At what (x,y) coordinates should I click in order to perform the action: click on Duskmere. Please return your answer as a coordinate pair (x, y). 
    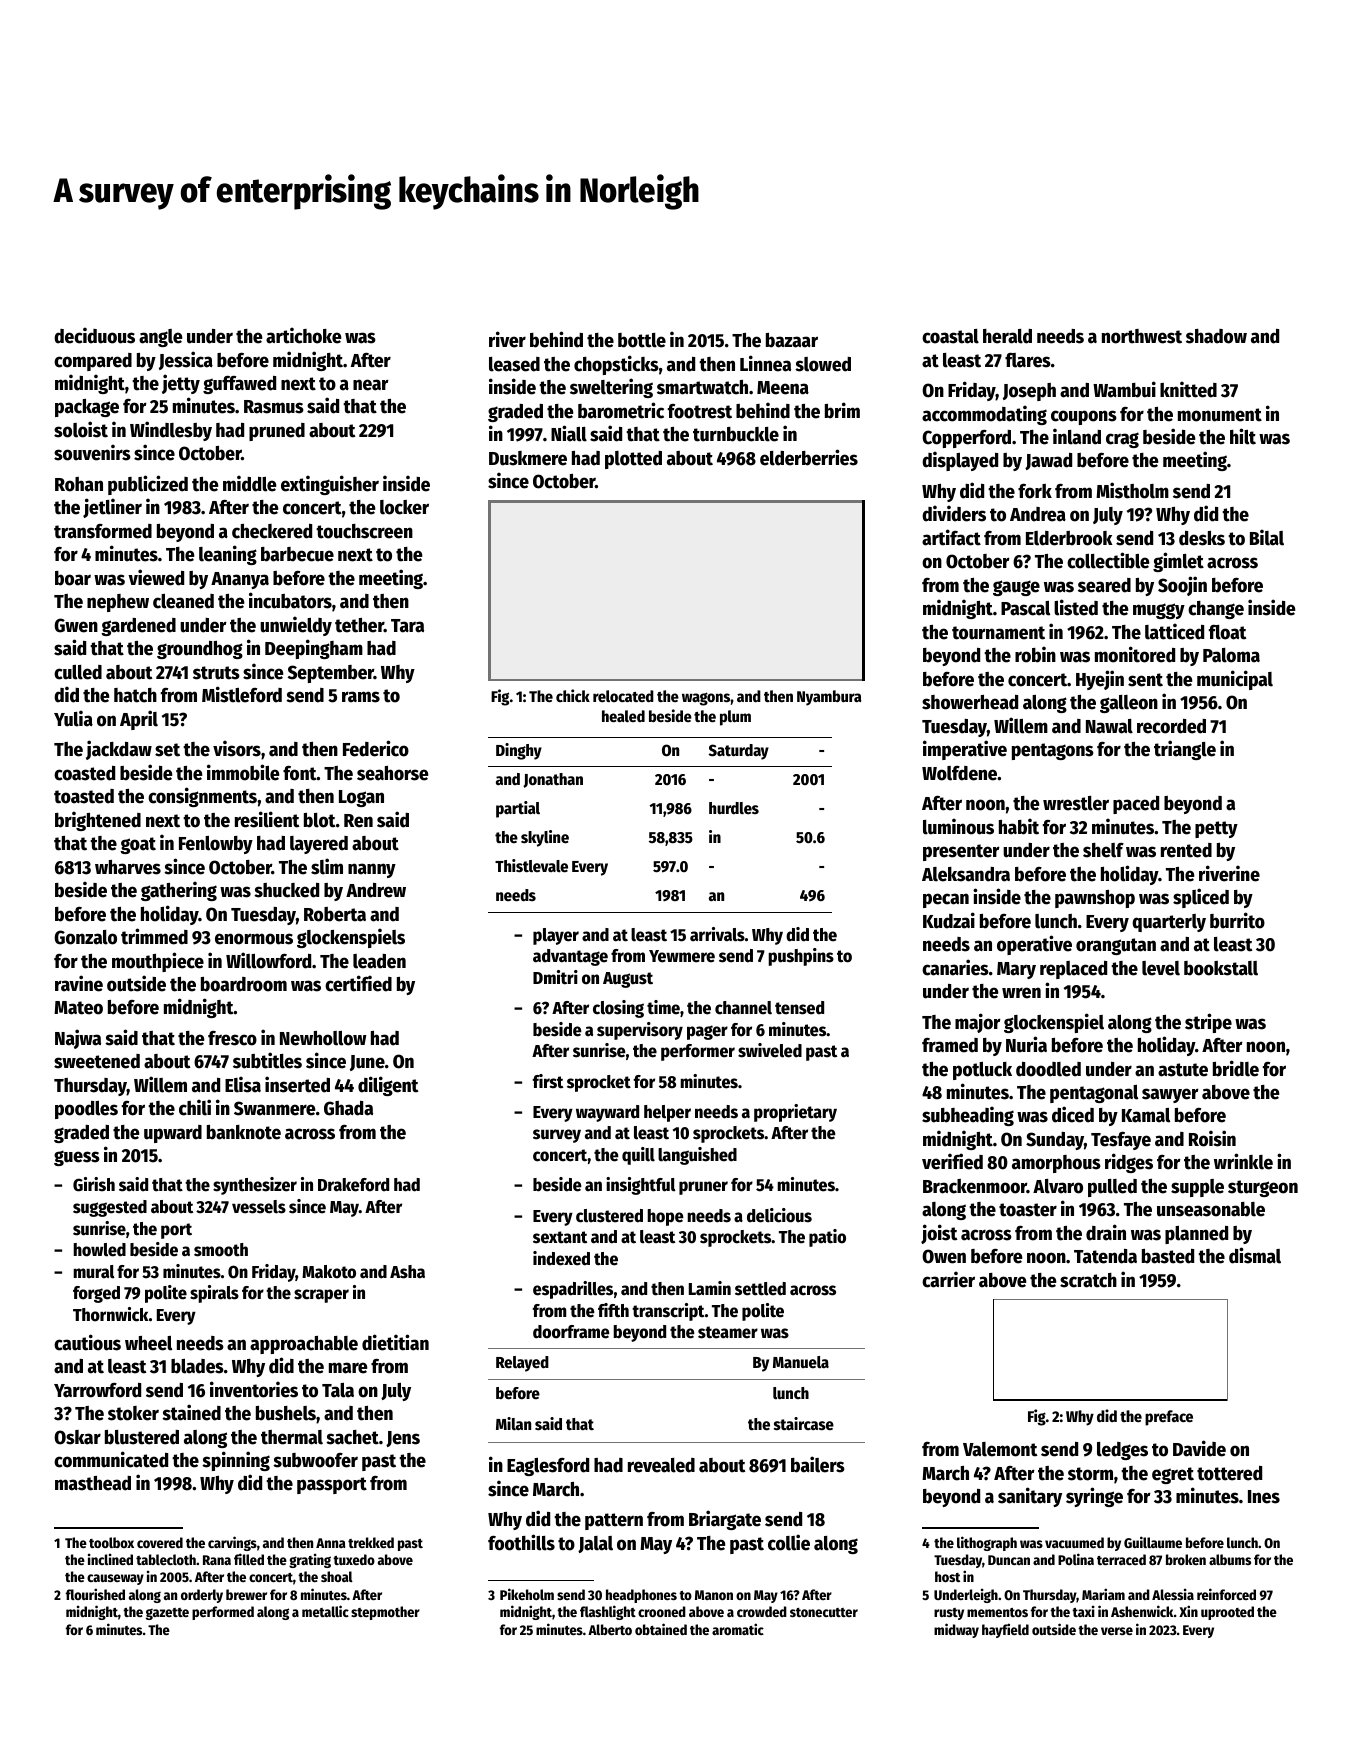
    Looking at the image, I should click on (528, 458).
